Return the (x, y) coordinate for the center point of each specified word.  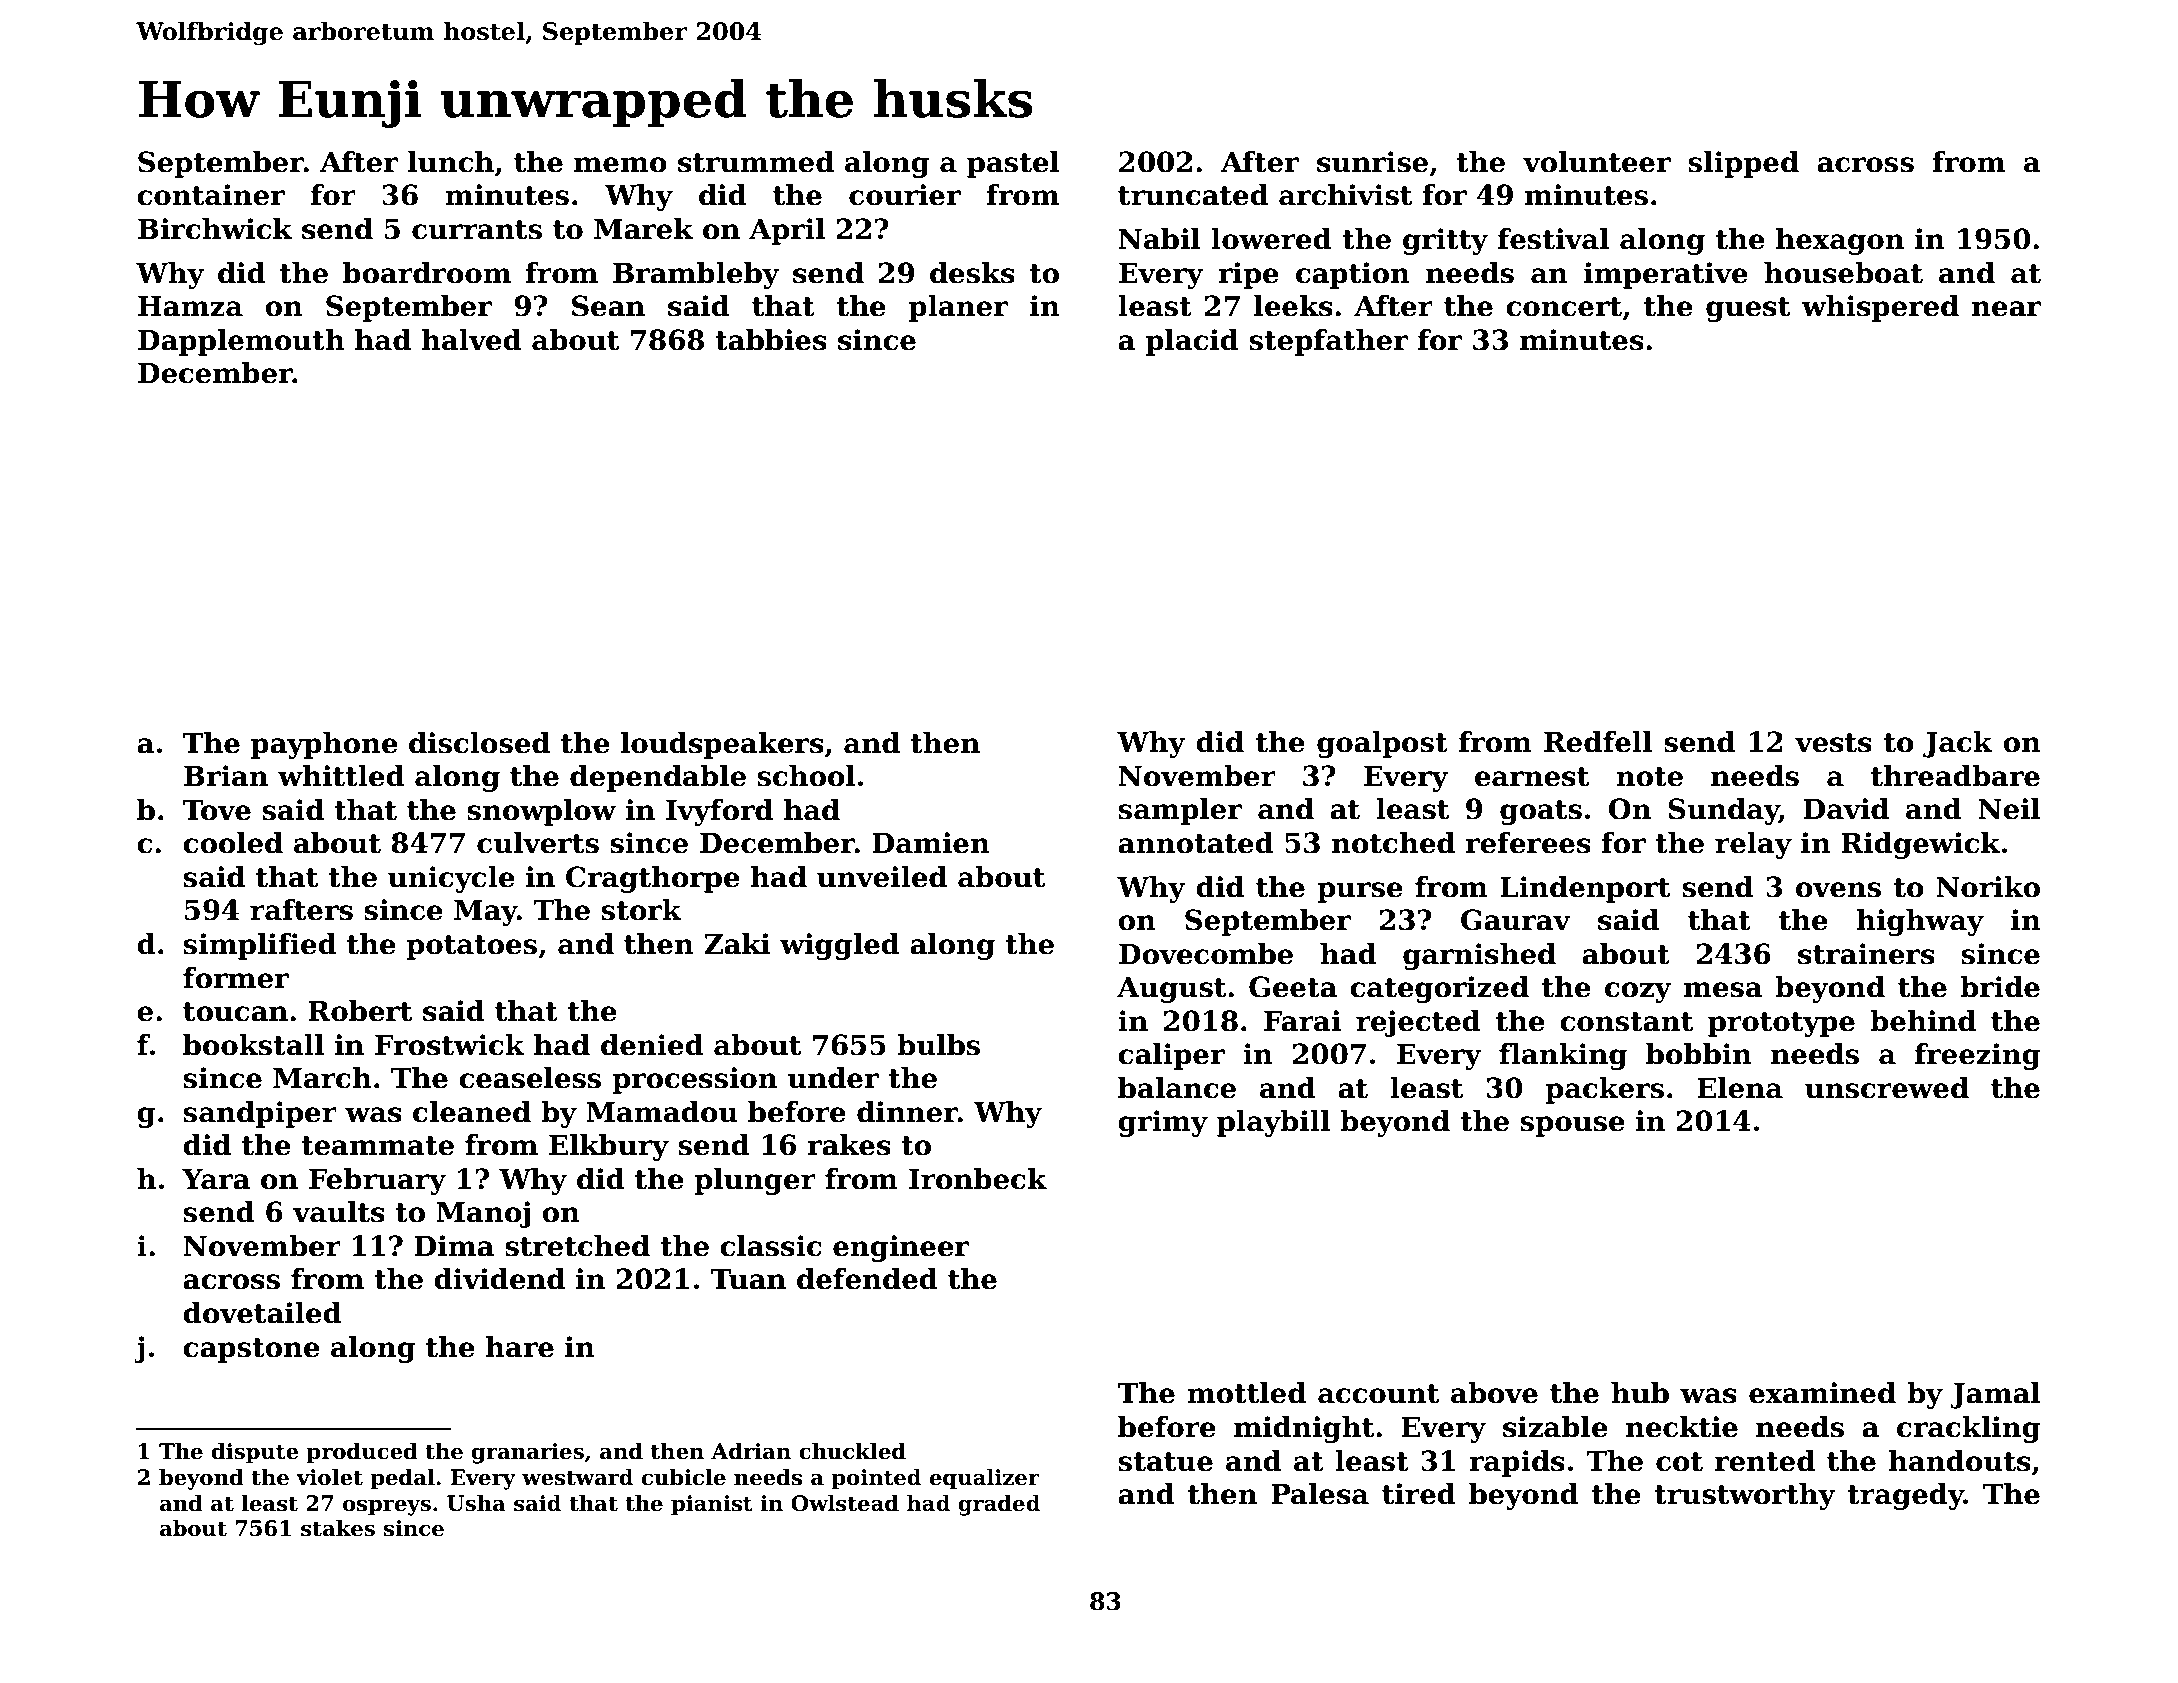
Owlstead (845, 1503)
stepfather (1329, 342)
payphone (324, 745)
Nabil (1159, 239)
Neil (2009, 809)
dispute (255, 1453)
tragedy (1905, 1496)
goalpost (1382, 744)
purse (1360, 892)
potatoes (471, 947)
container (211, 195)
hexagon (1840, 241)
